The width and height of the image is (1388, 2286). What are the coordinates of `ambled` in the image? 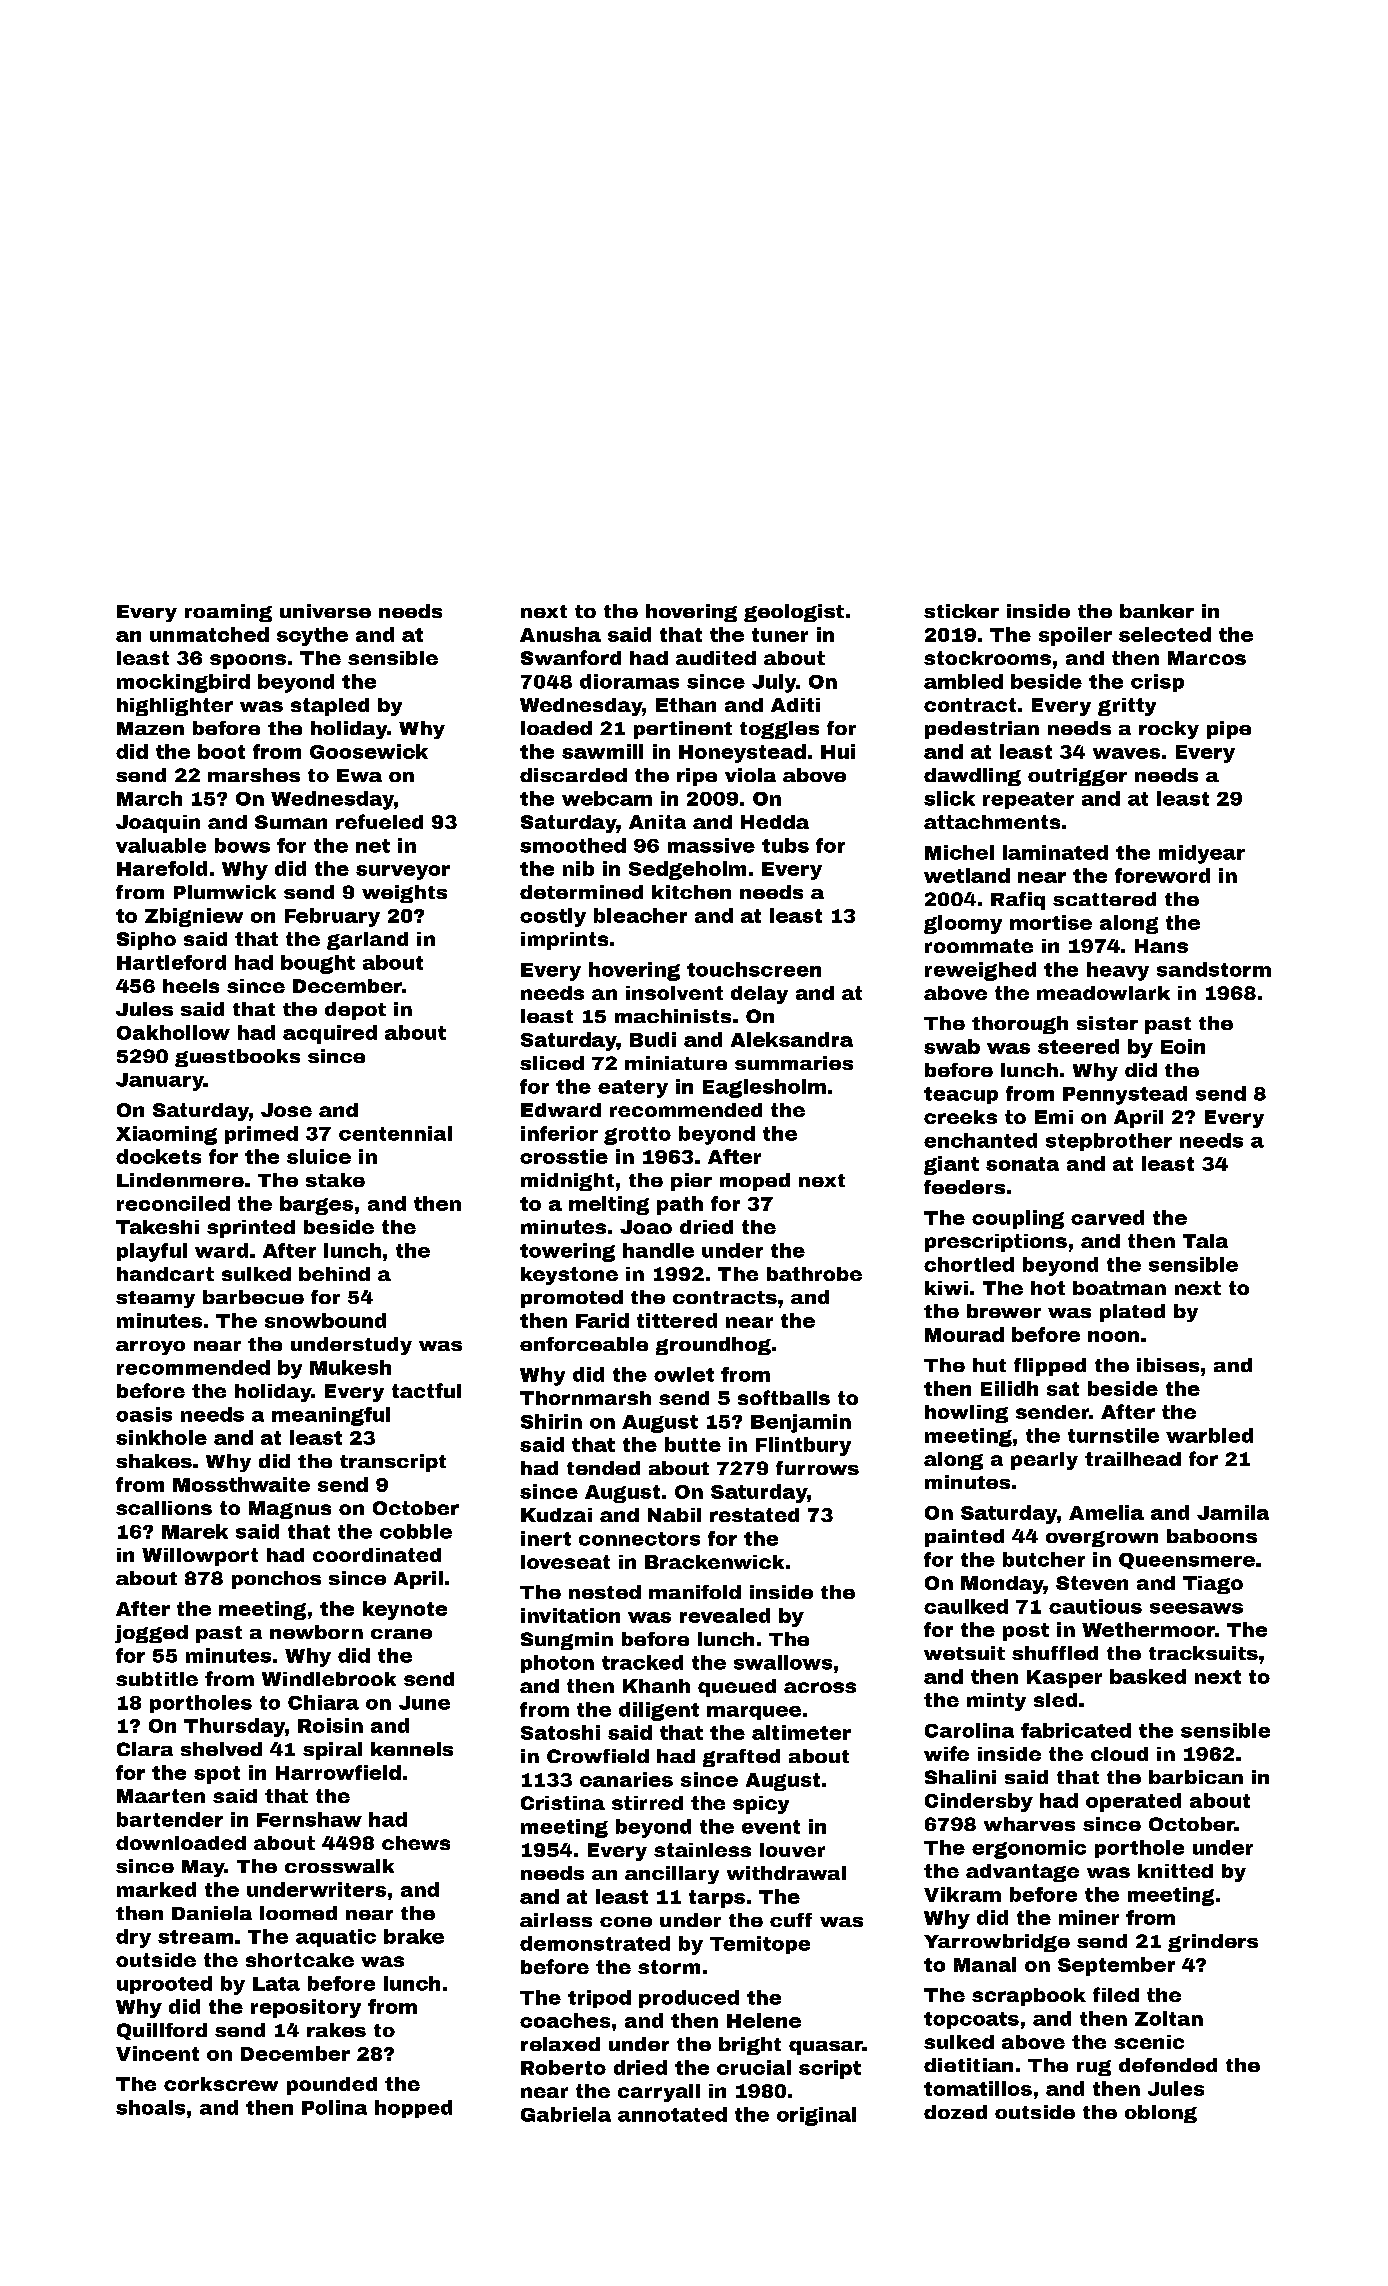 It's located at (963, 681).
